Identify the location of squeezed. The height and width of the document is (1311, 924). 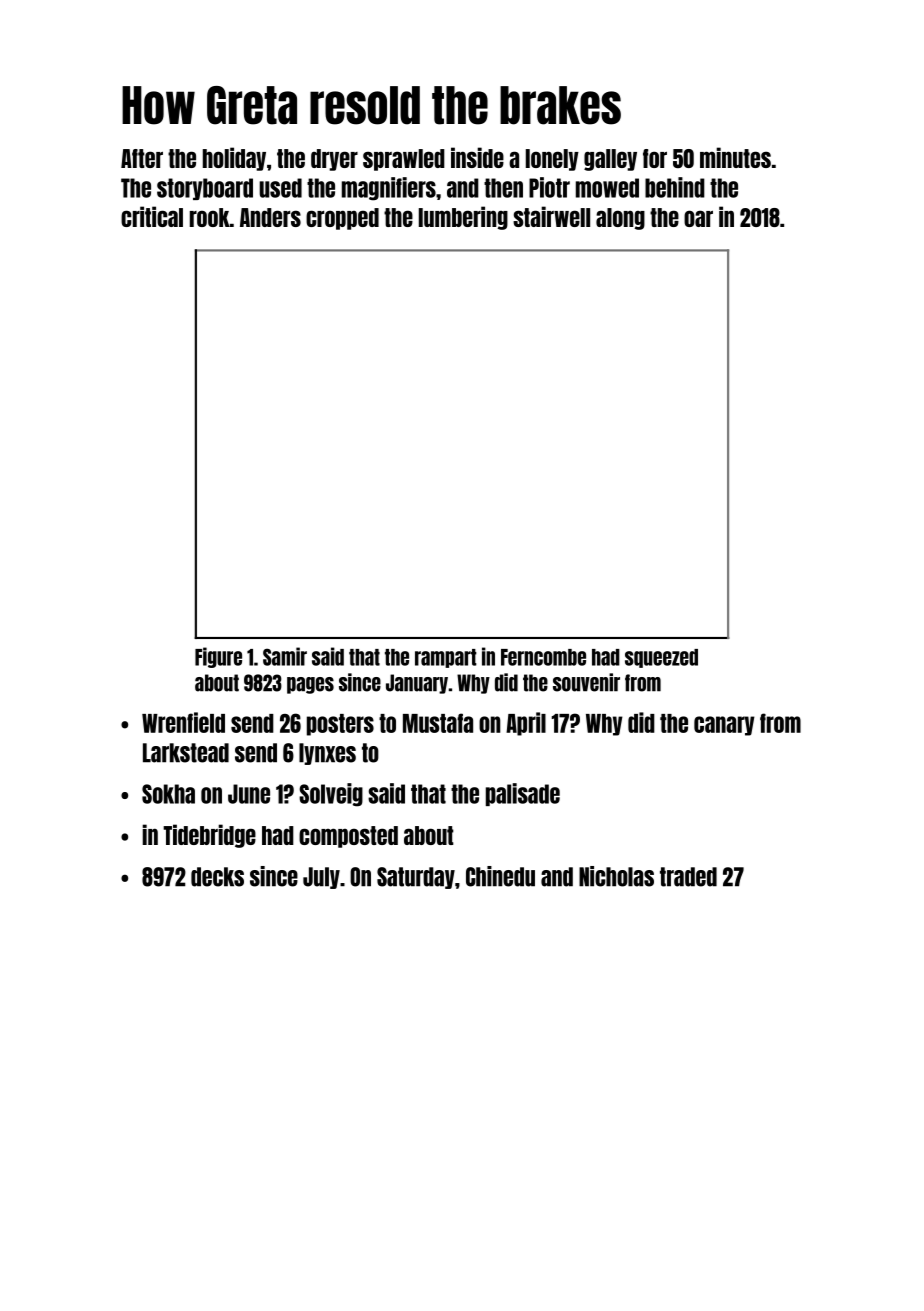
(661, 658).
